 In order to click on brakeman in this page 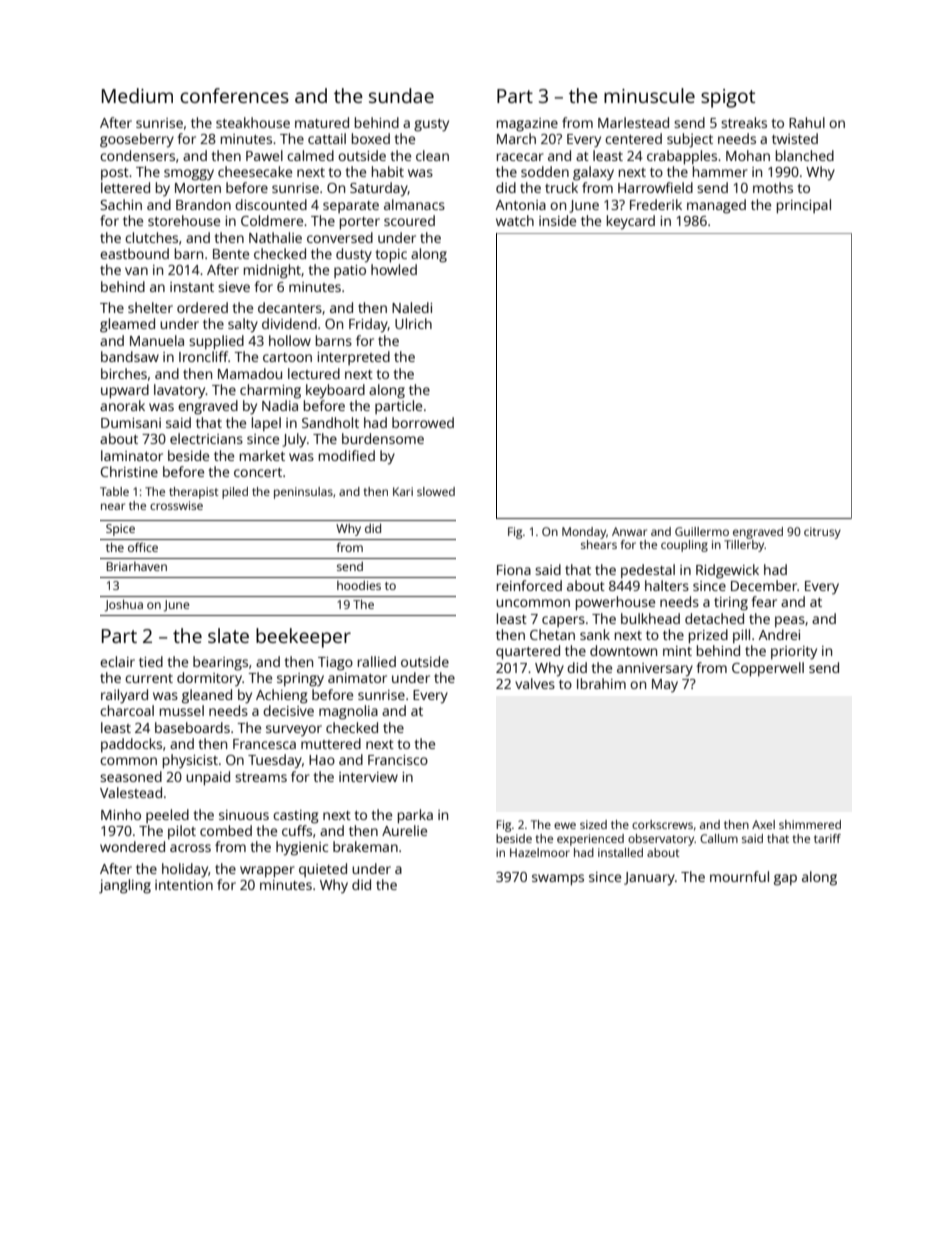, I will do `click(365, 846)`.
